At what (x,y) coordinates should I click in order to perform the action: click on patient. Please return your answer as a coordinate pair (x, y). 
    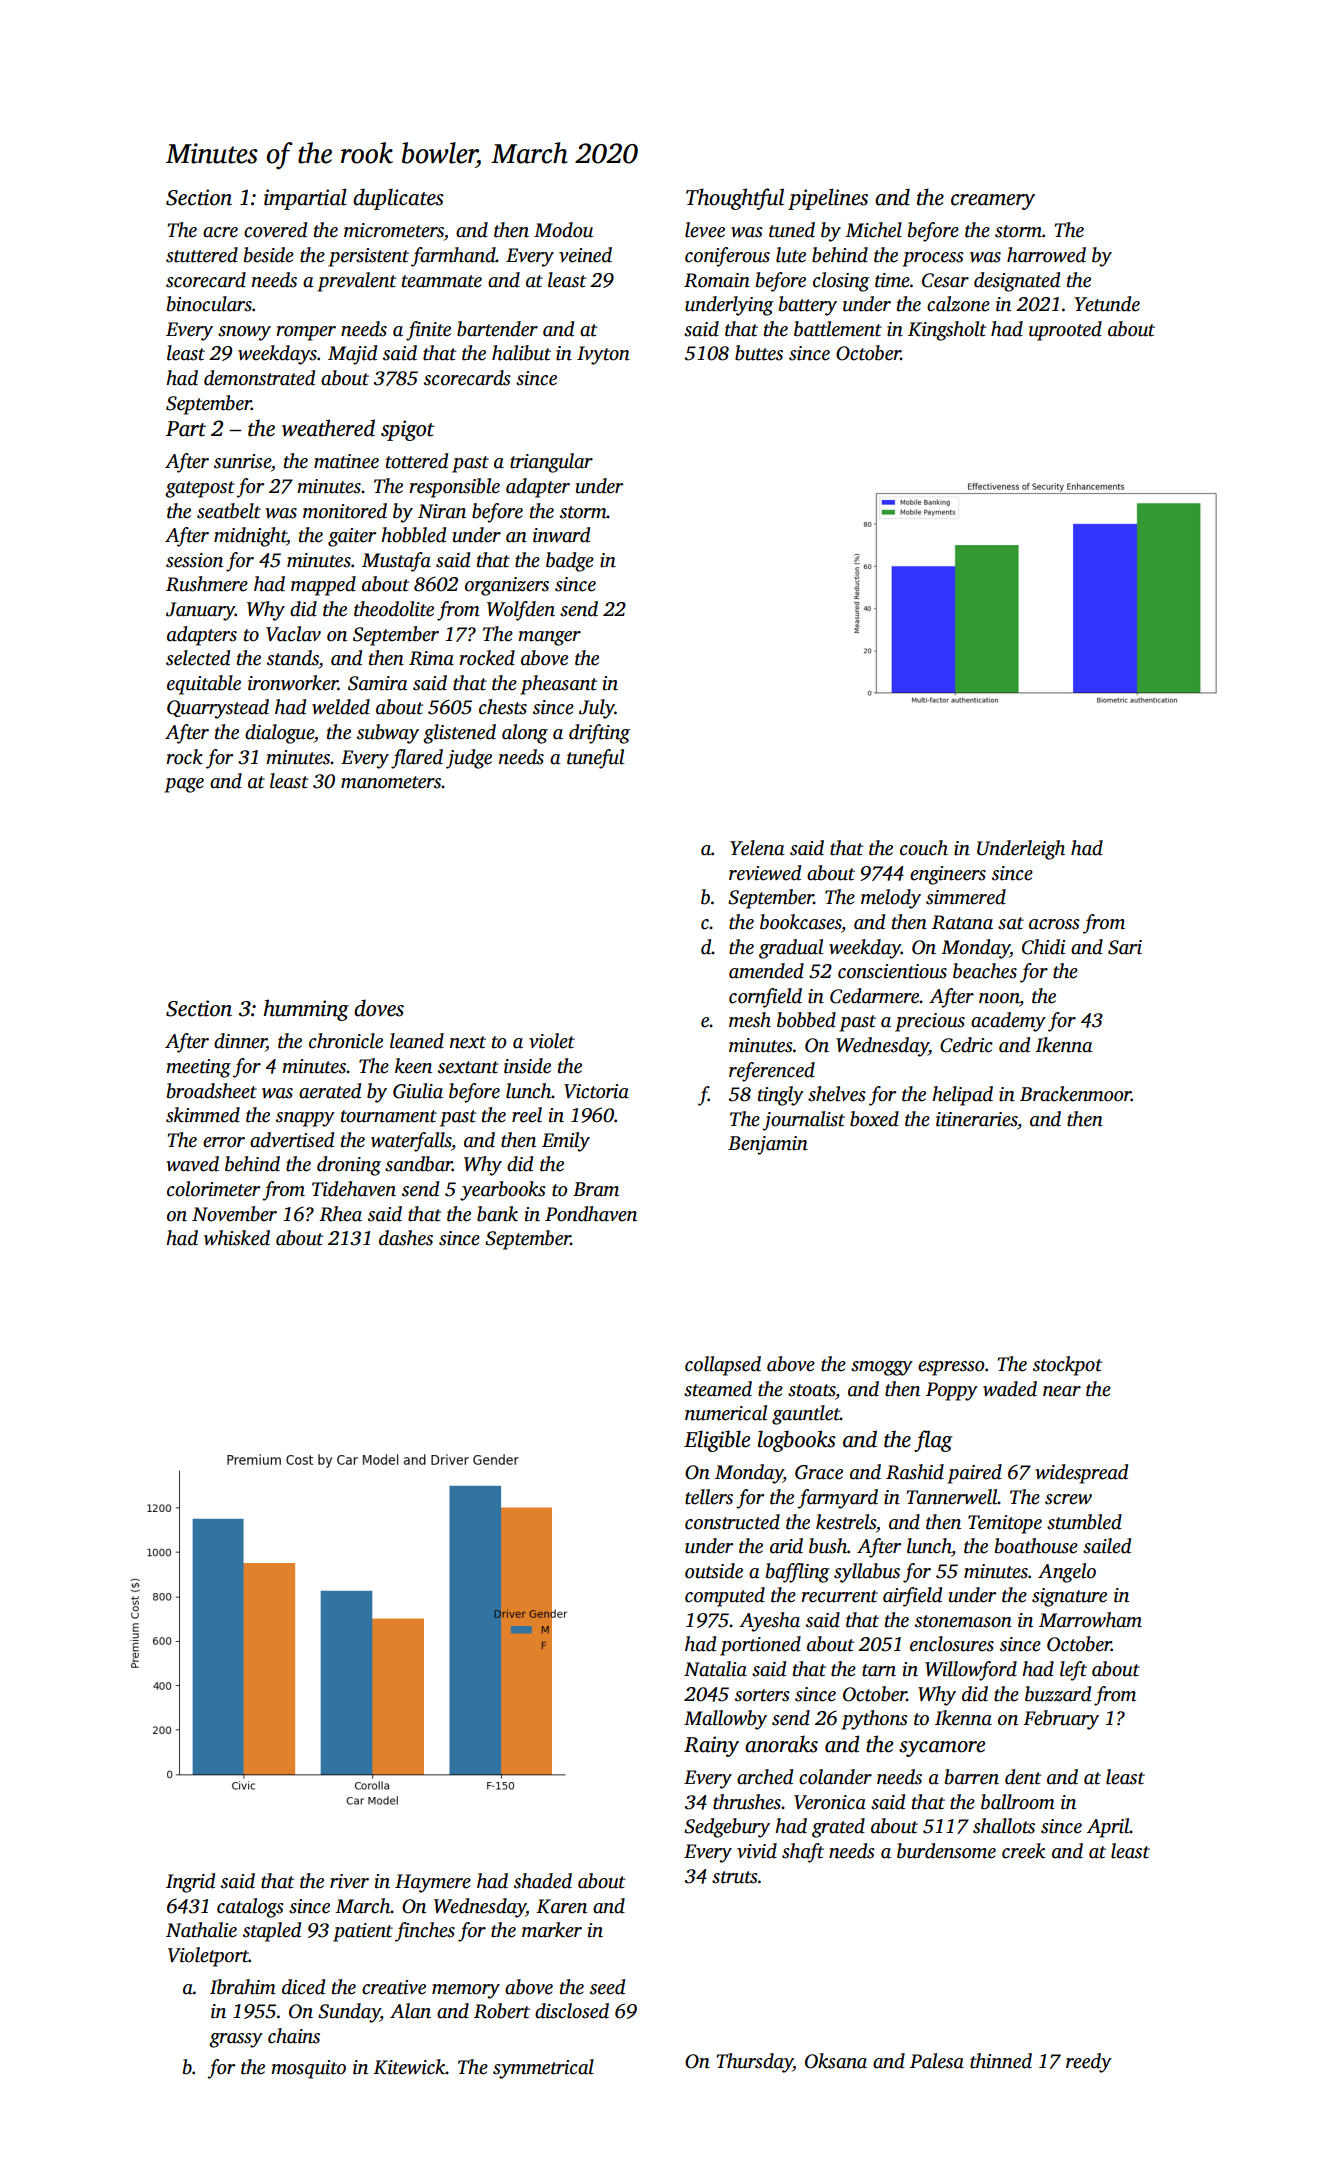
    Looking at the image, I should click on (363, 1932).
